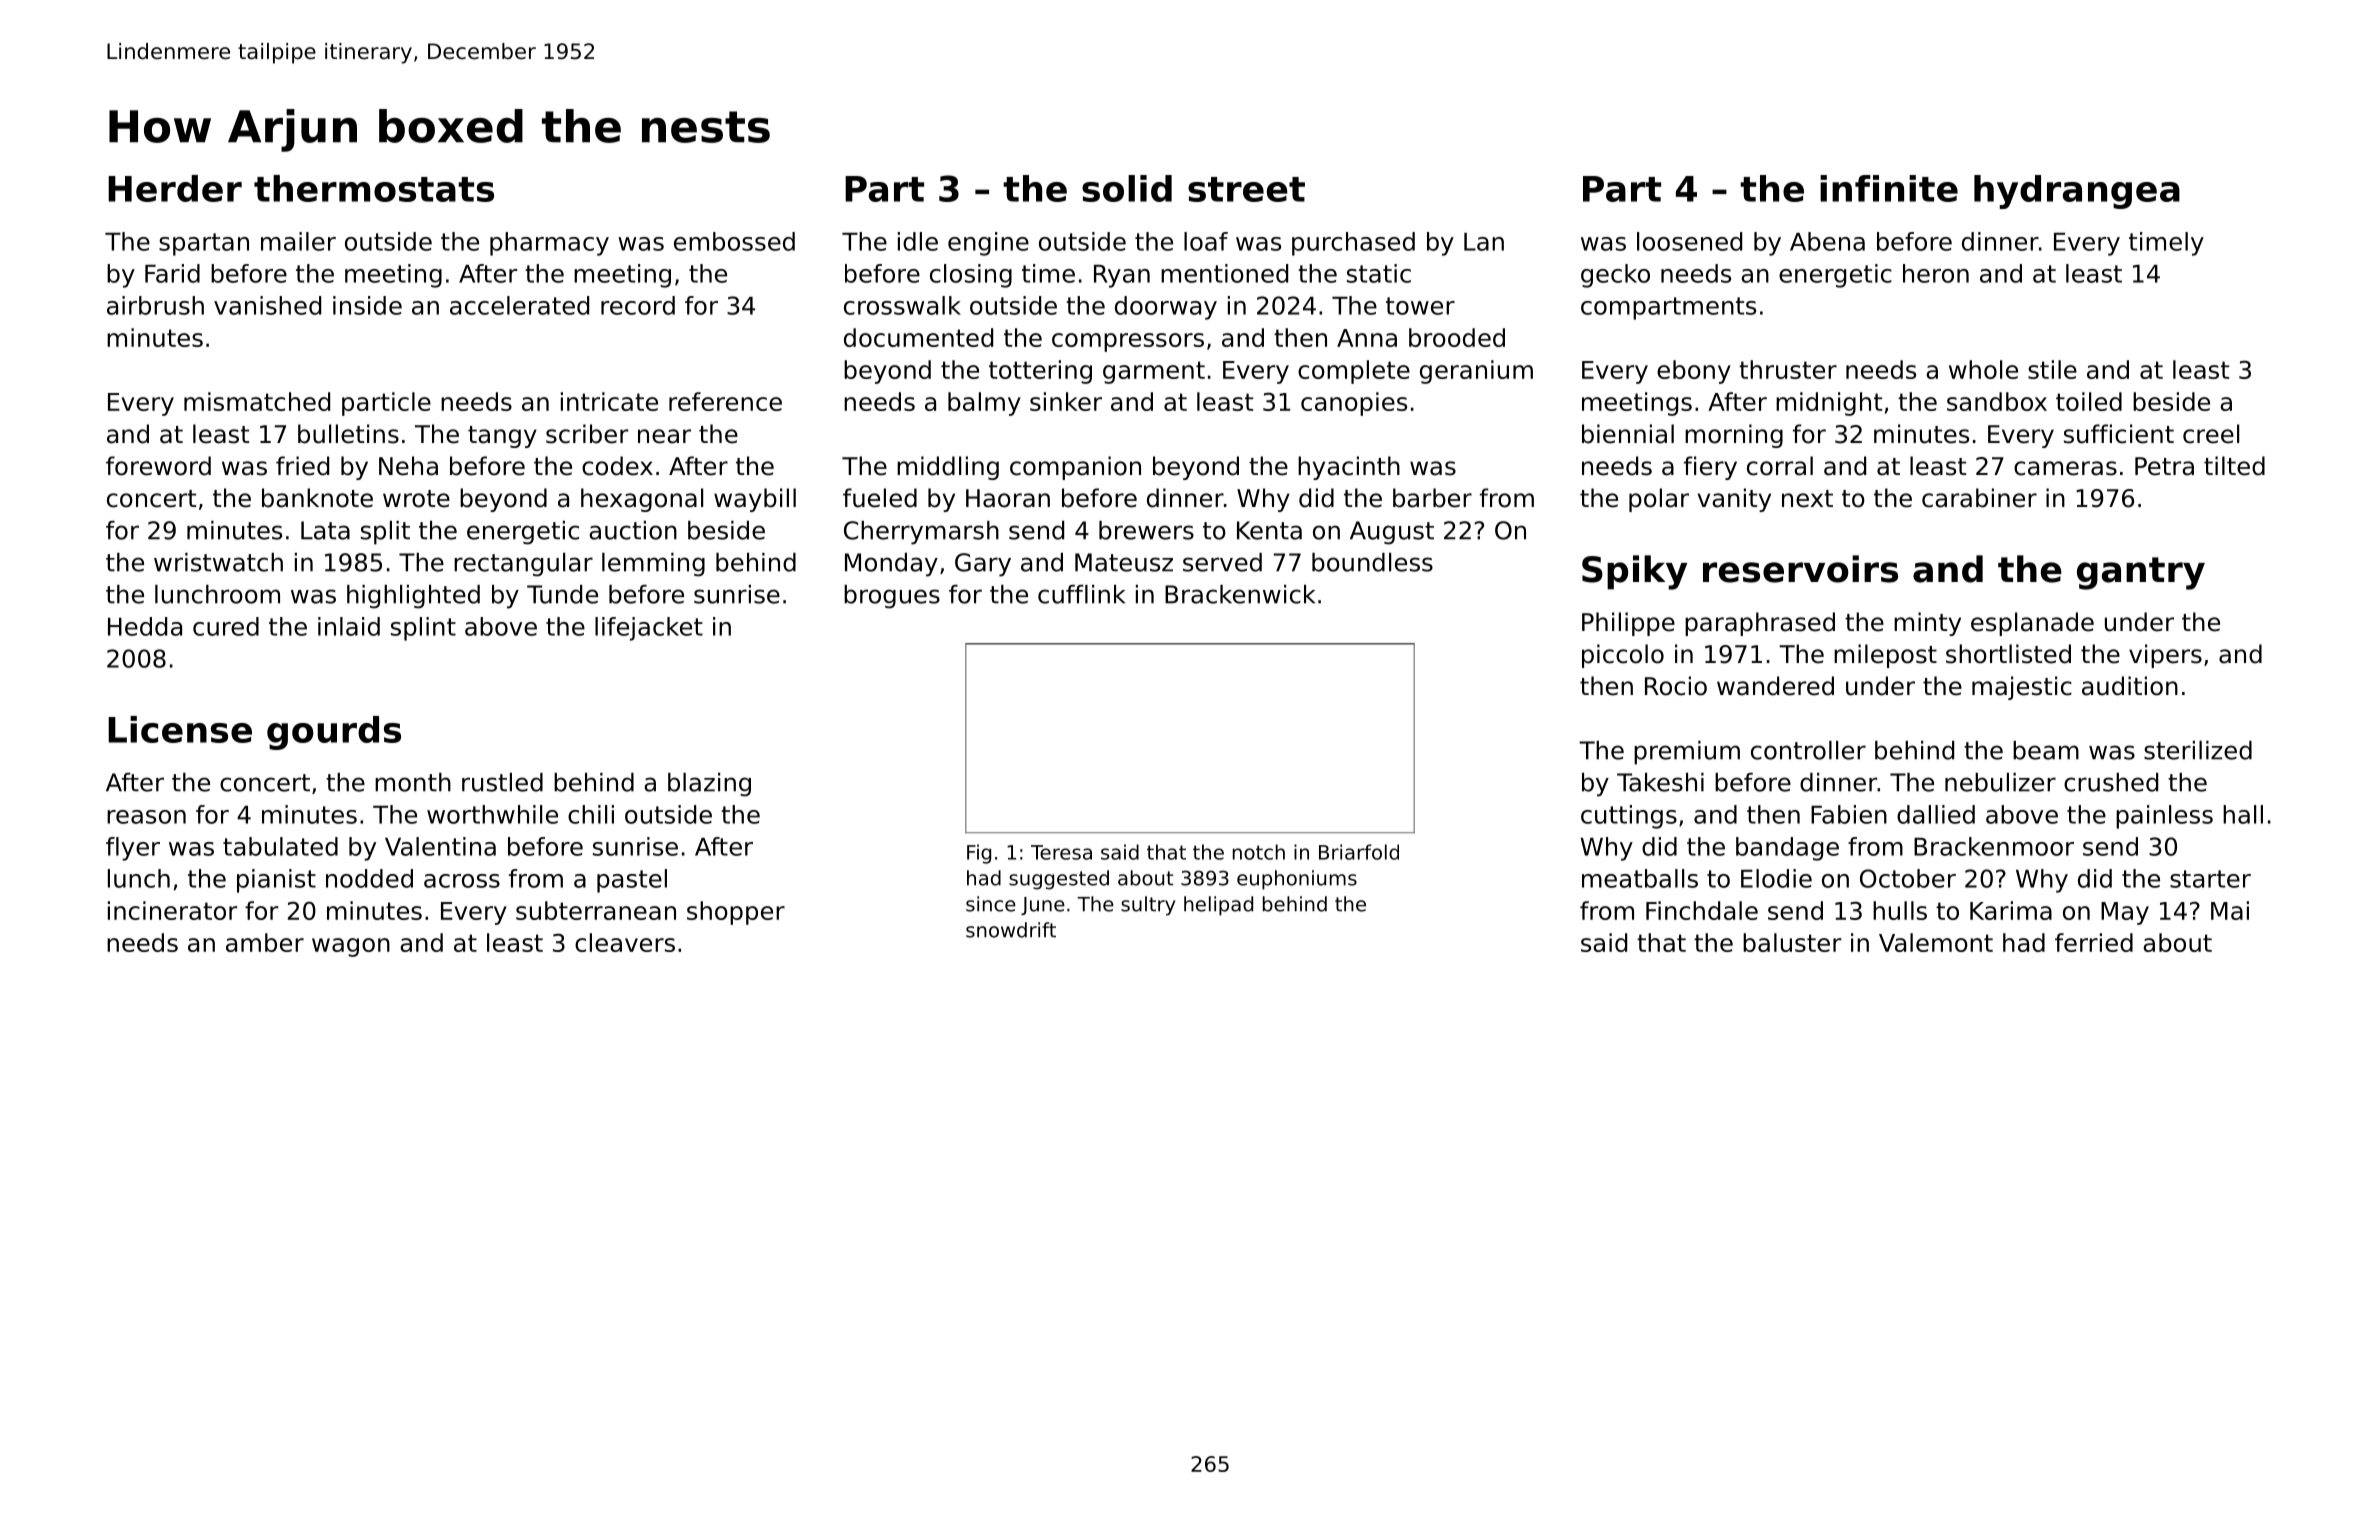 The width and height of the document is (2380, 1540). What do you see at coordinates (257, 401) in the document?
I see `mismatched` at bounding box center [257, 401].
